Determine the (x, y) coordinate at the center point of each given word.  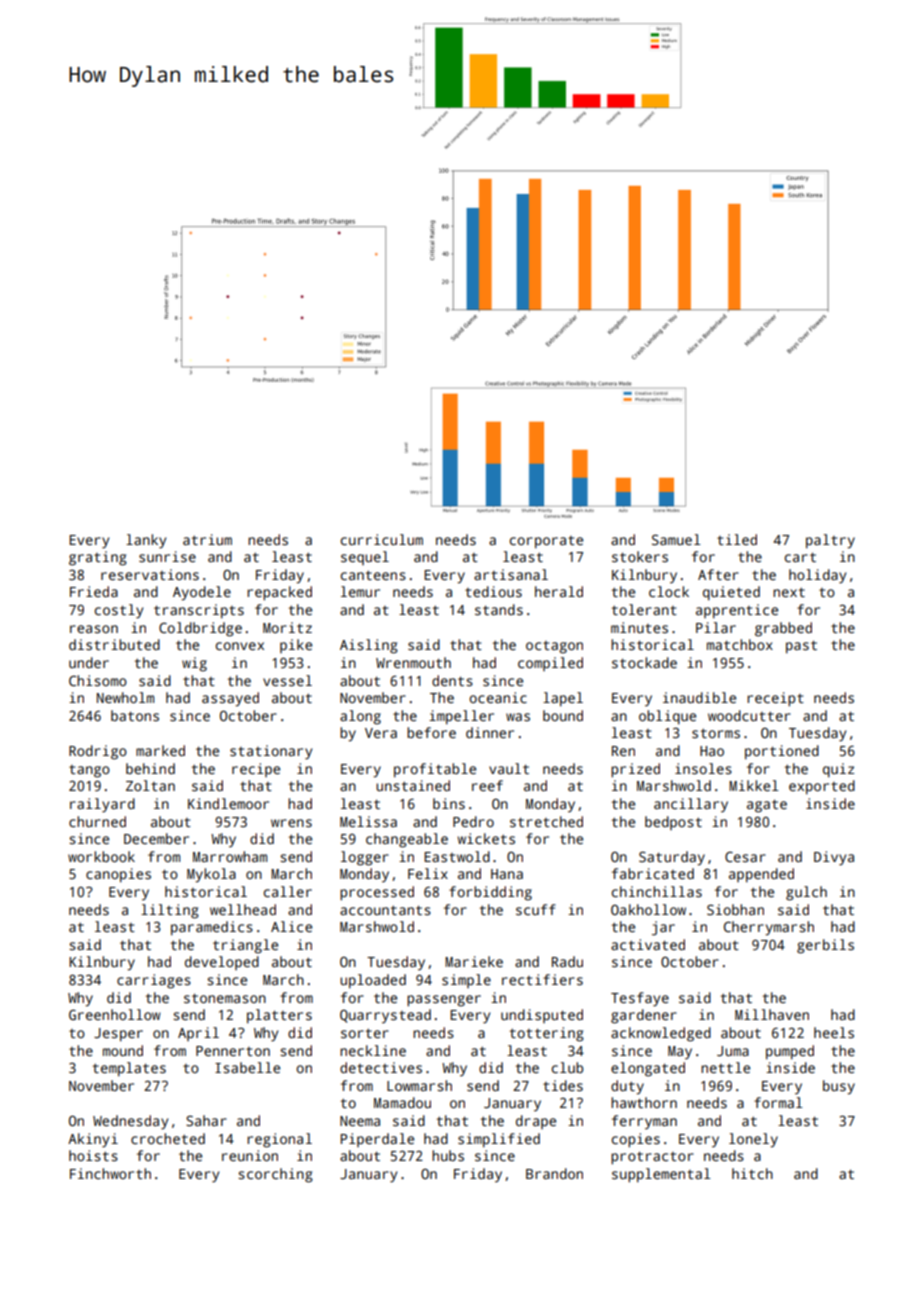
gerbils (825, 946)
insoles (703, 768)
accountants (385, 910)
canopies (118, 875)
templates (129, 1069)
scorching (275, 1175)
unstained (413, 785)
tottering (547, 1034)
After (718, 574)
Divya (834, 858)
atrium (207, 539)
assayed (230, 699)
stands (499, 609)
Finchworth (110, 1173)
